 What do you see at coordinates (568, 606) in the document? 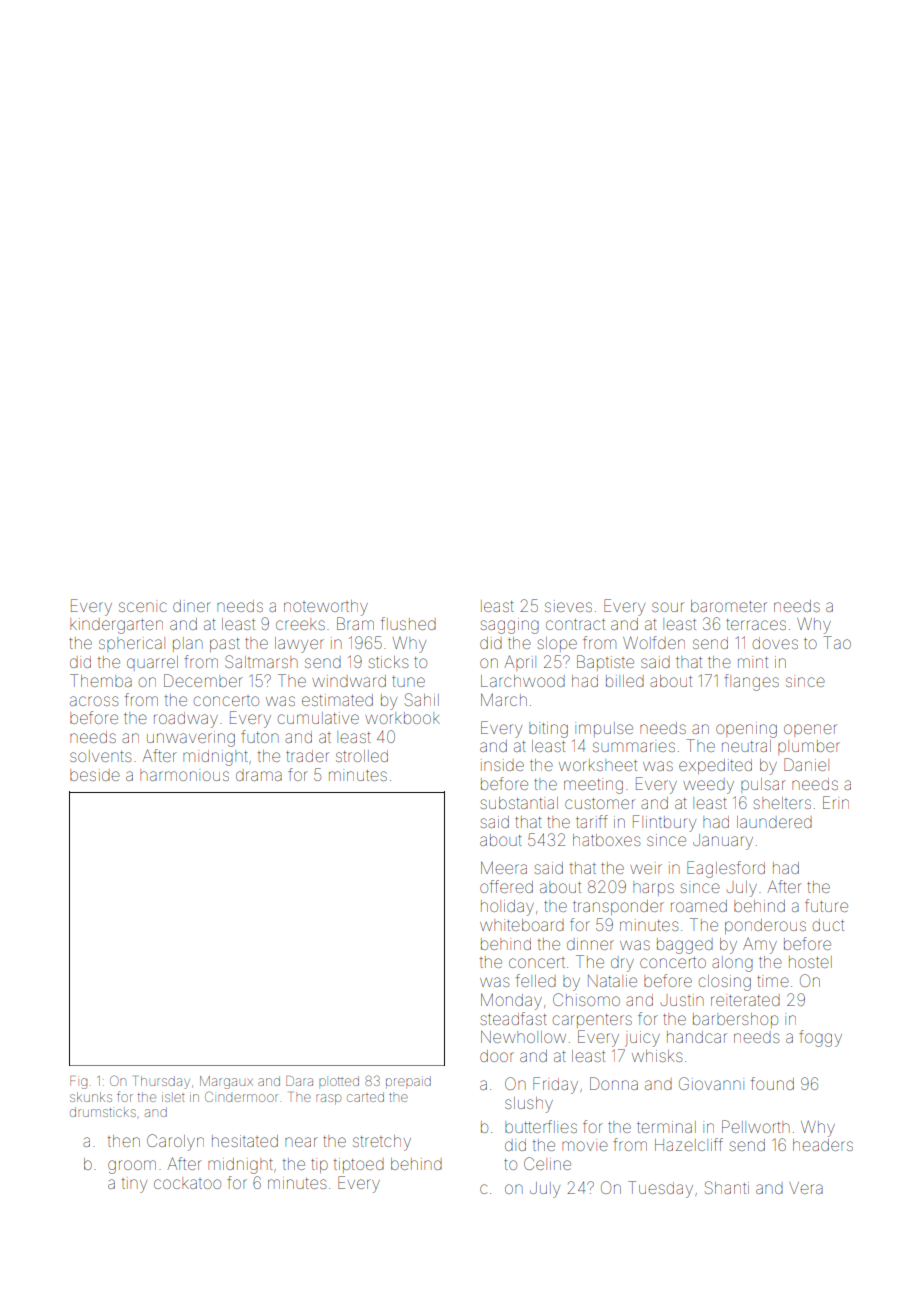
I see `sieves` at bounding box center [568, 606].
